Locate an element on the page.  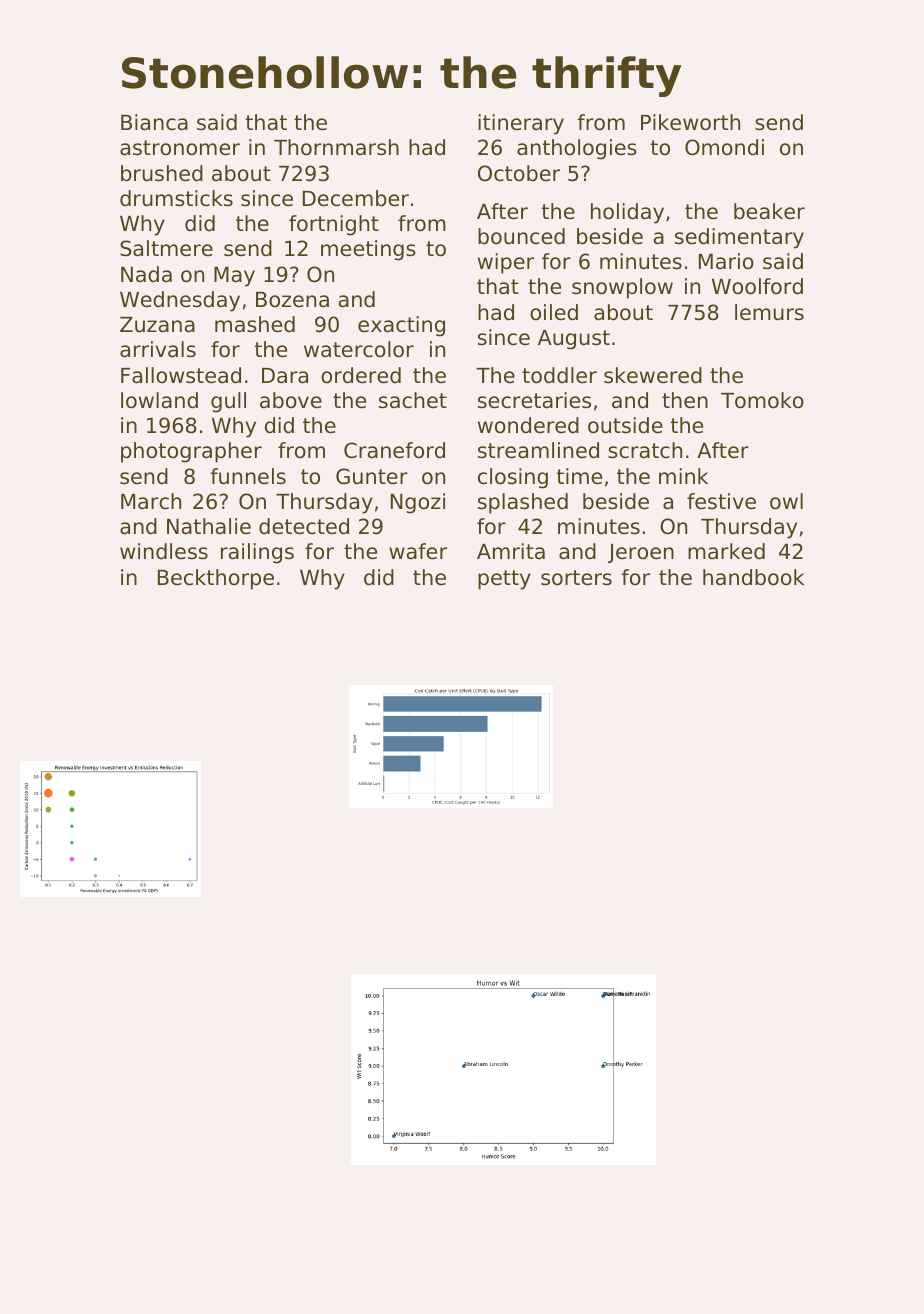
Bozena is located at coordinates (292, 300).
